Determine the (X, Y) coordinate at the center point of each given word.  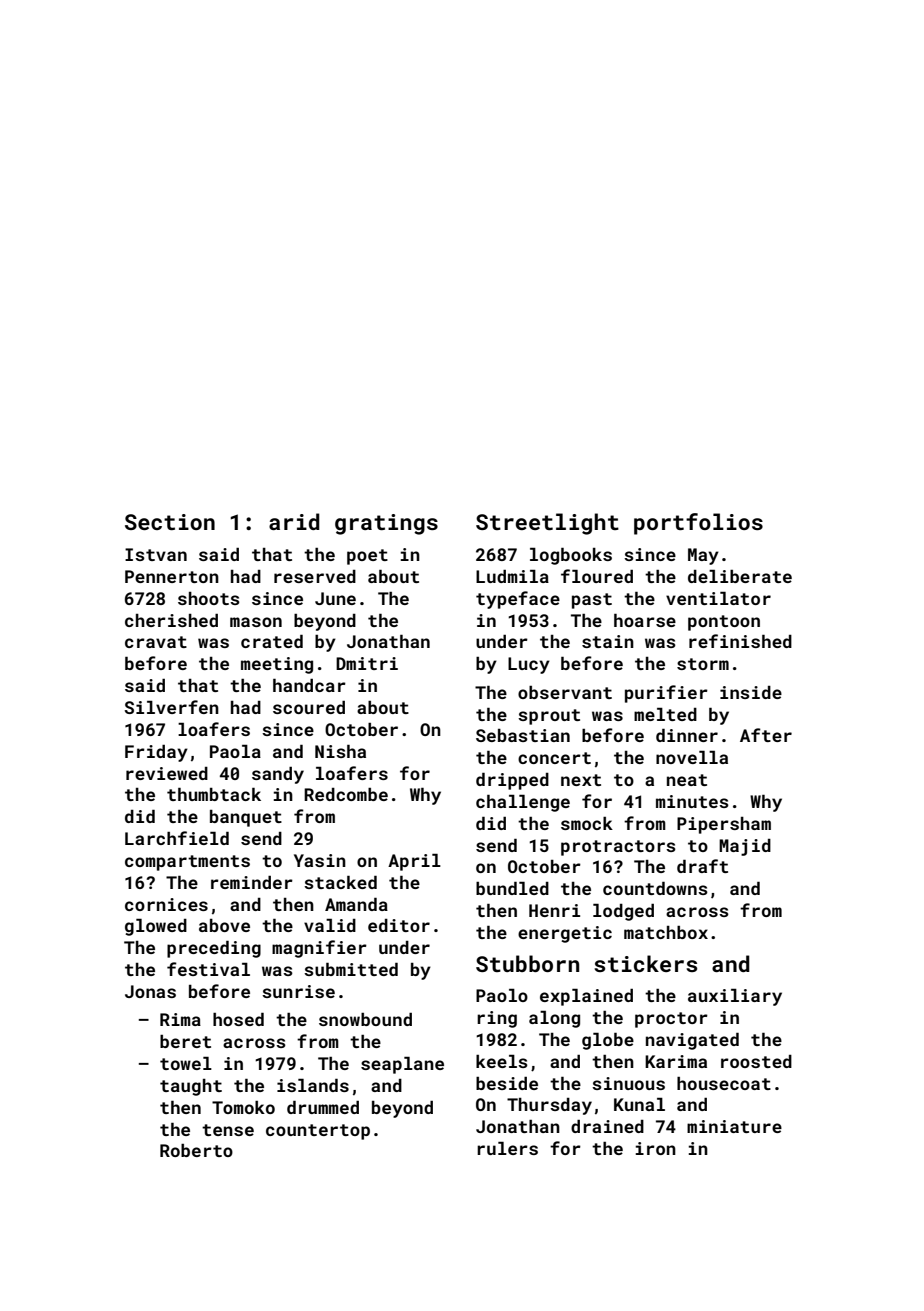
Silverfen (171, 707)
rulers (507, 1148)
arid (294, 521)
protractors (618, 848)
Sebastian (523, 735)
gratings (386, 524)
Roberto (196, 1150)
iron (656, 1148)
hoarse (645, 620)
